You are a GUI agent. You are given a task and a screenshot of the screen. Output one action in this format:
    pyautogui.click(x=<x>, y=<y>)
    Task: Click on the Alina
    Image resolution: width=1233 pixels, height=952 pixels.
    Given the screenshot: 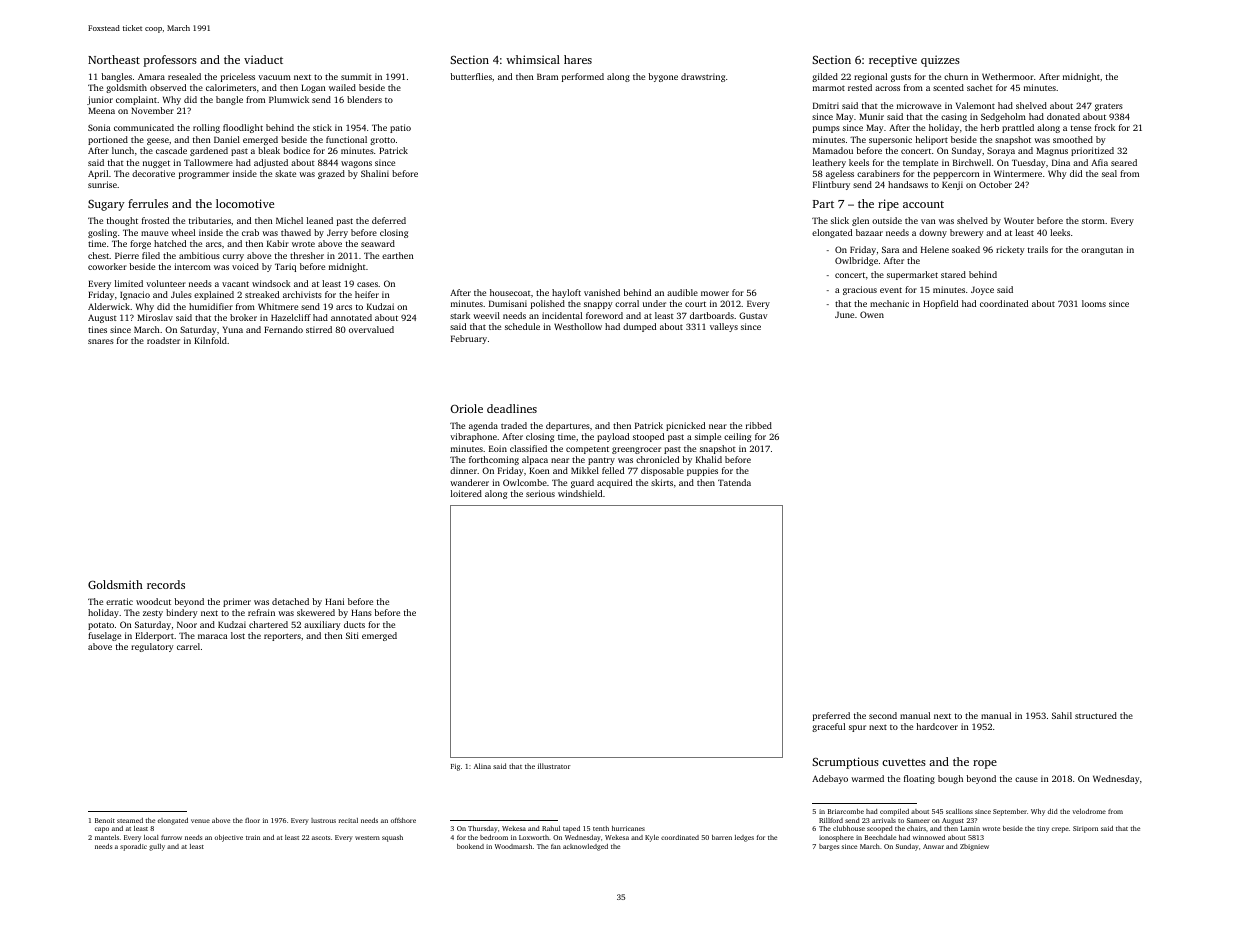 What is the action you would take?
    pyautogui.click(x=482, y=766)
